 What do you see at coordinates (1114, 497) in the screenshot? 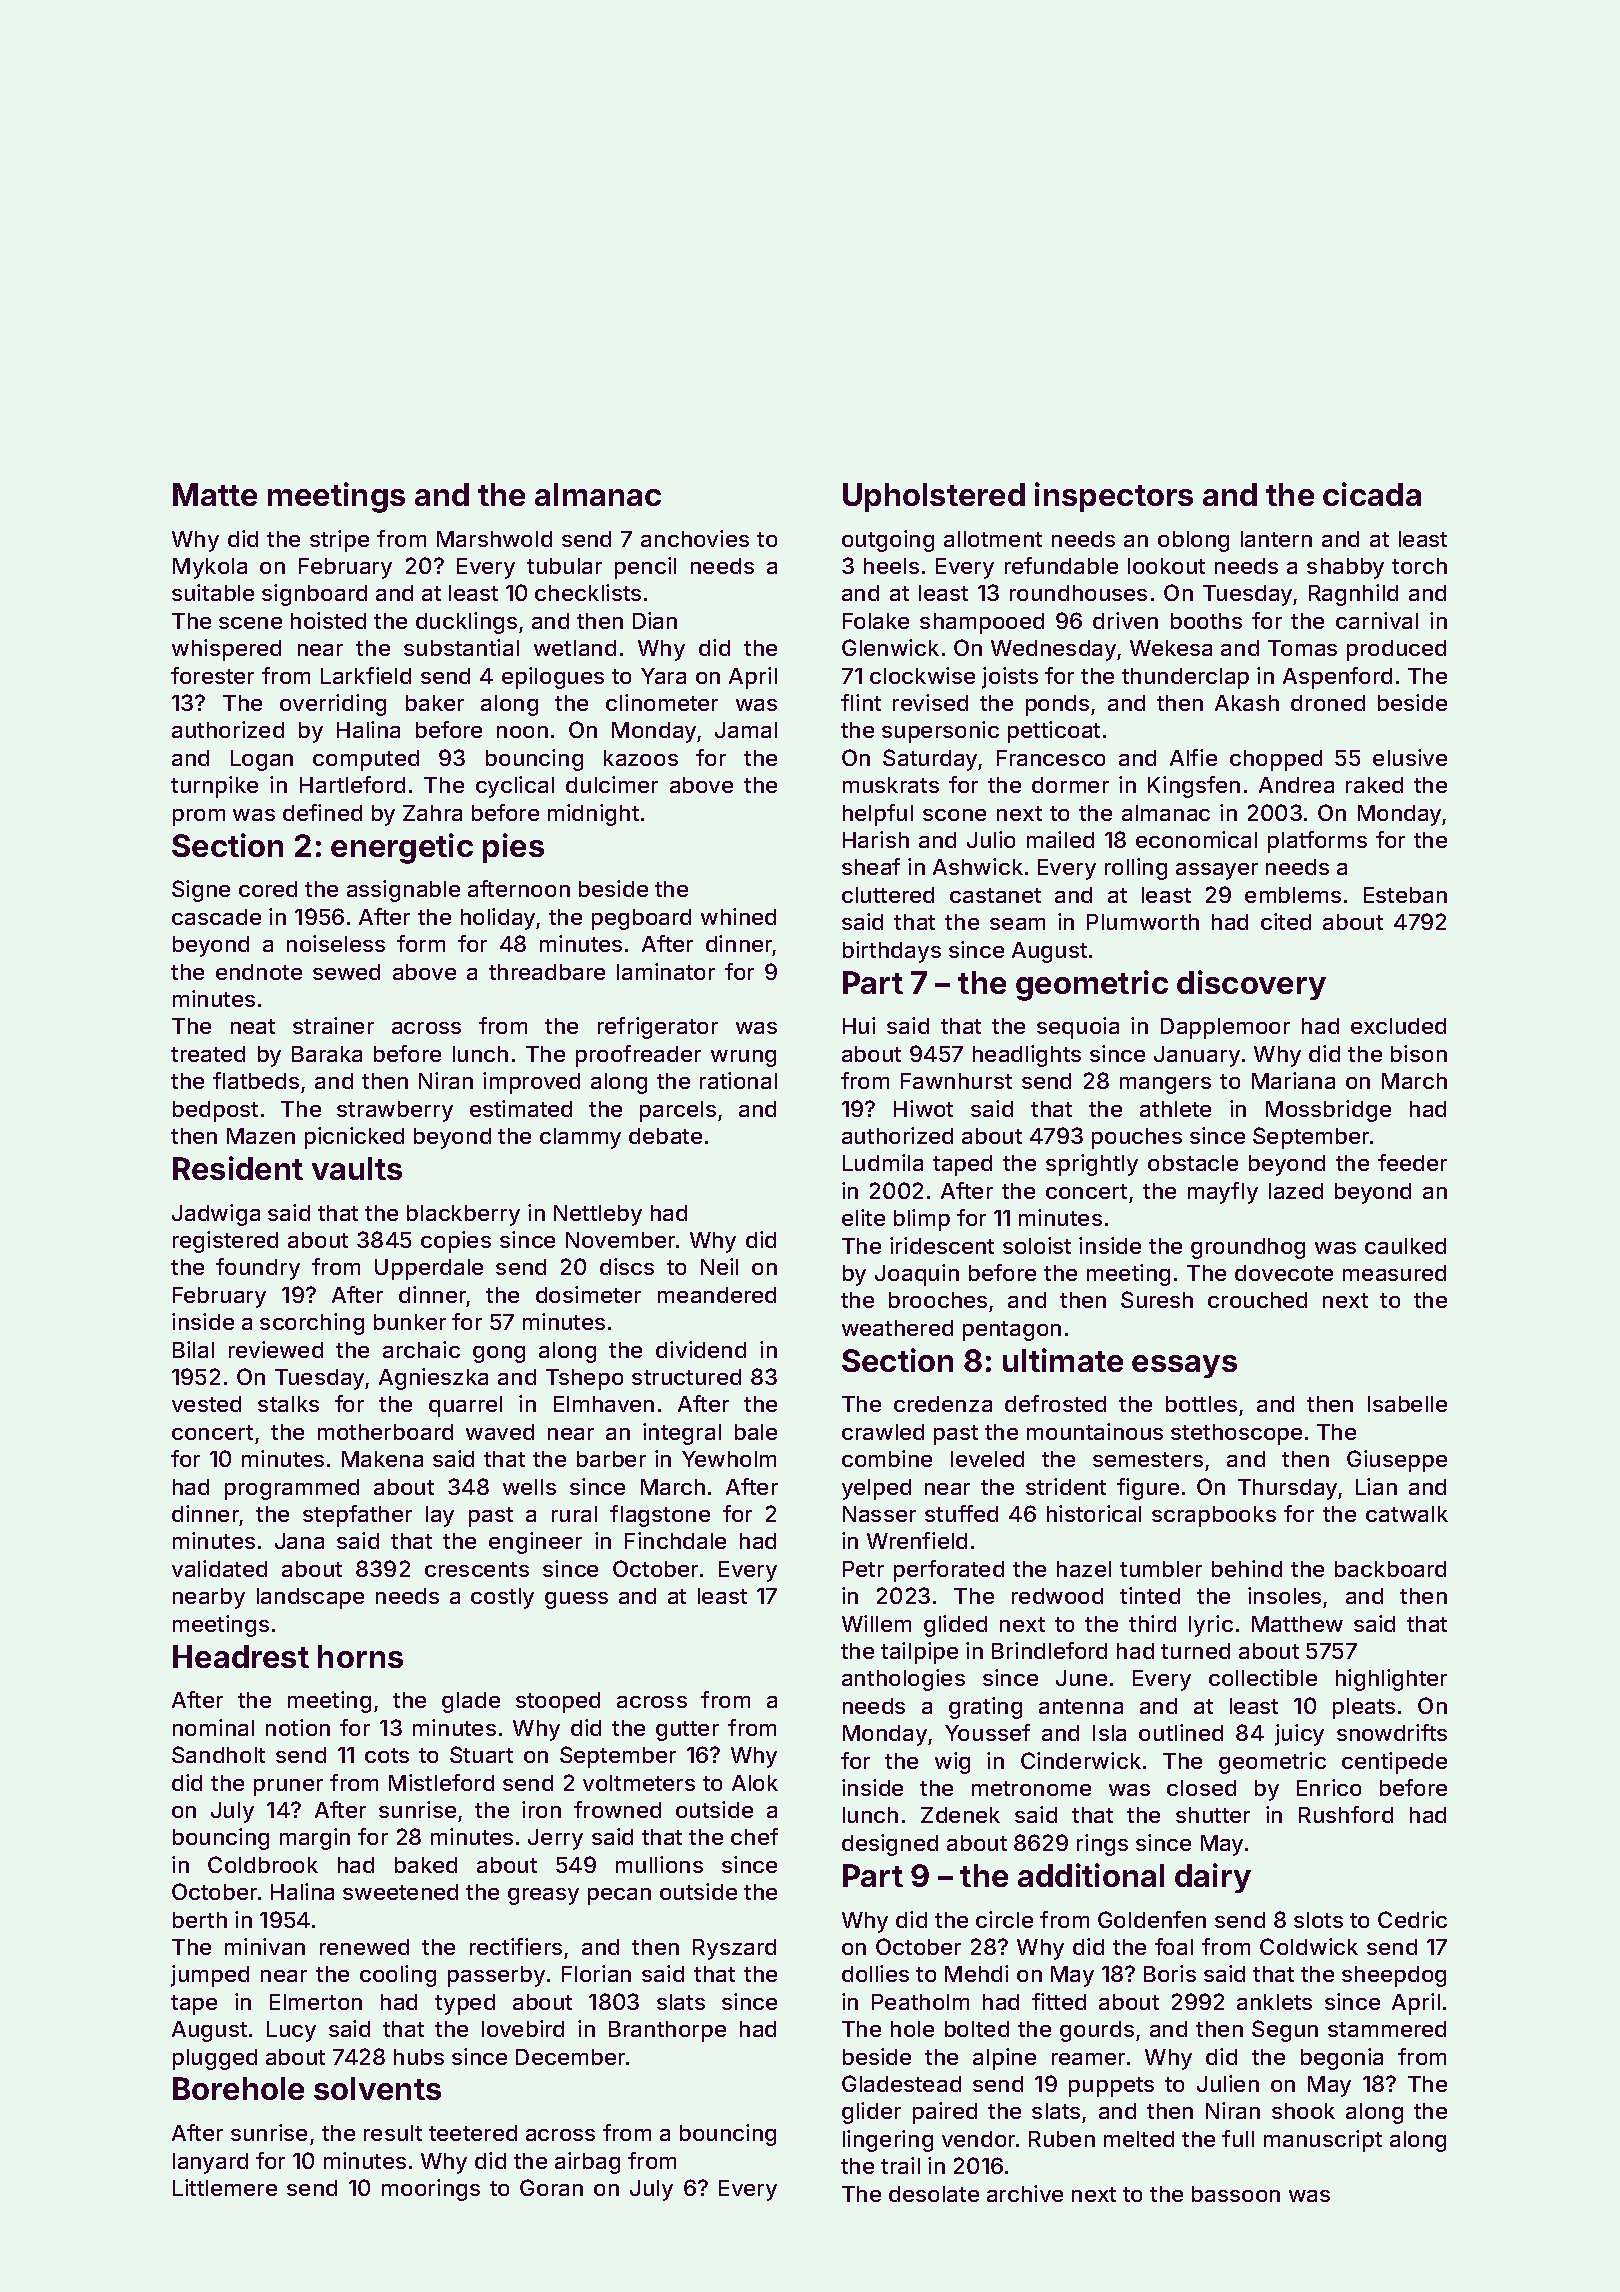
I see `inspectors` at bounding box center [1114, 497].
